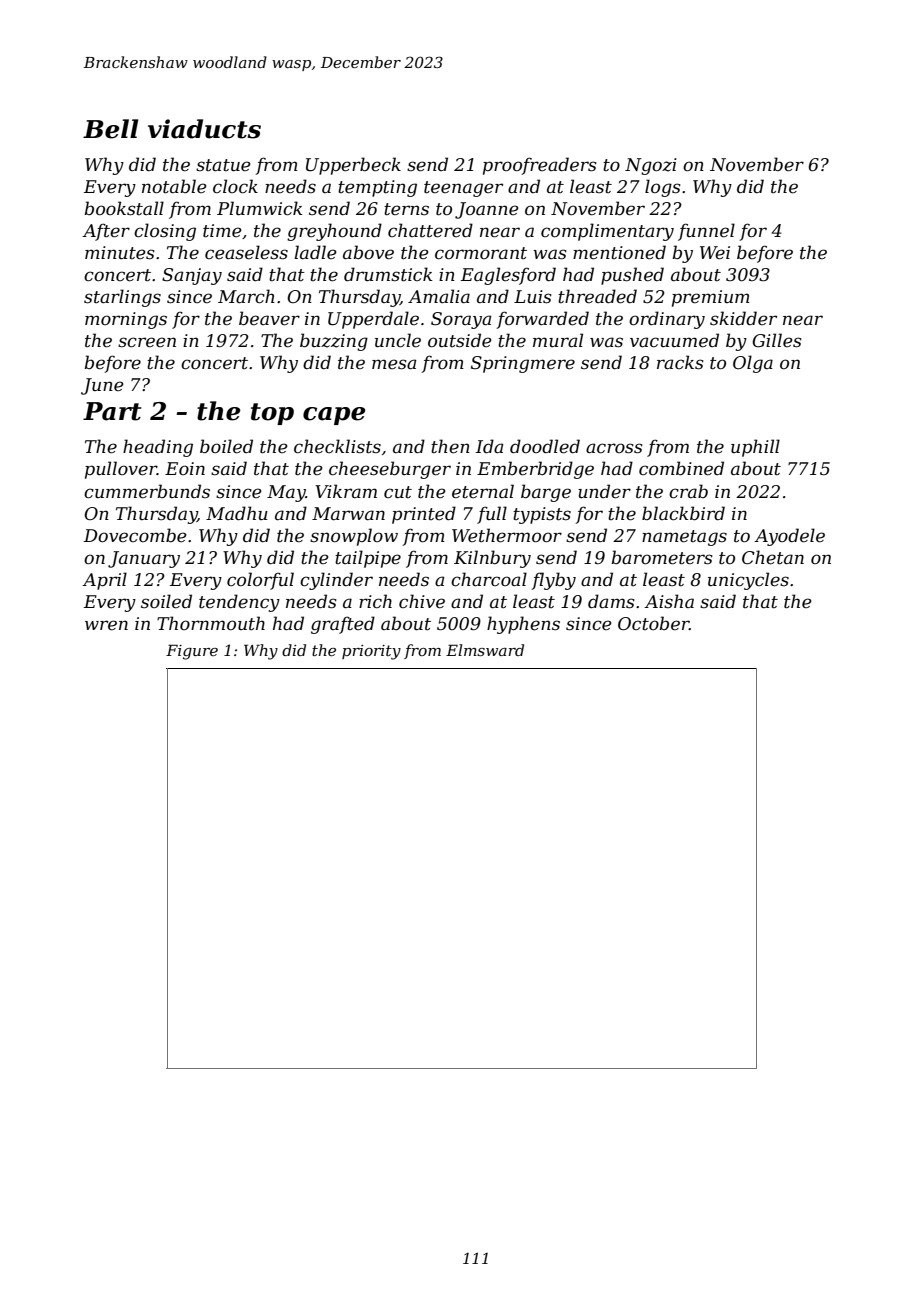 The width and height of the document is (924, 1308). I want to click on Elmsward, so click(485, 650).
